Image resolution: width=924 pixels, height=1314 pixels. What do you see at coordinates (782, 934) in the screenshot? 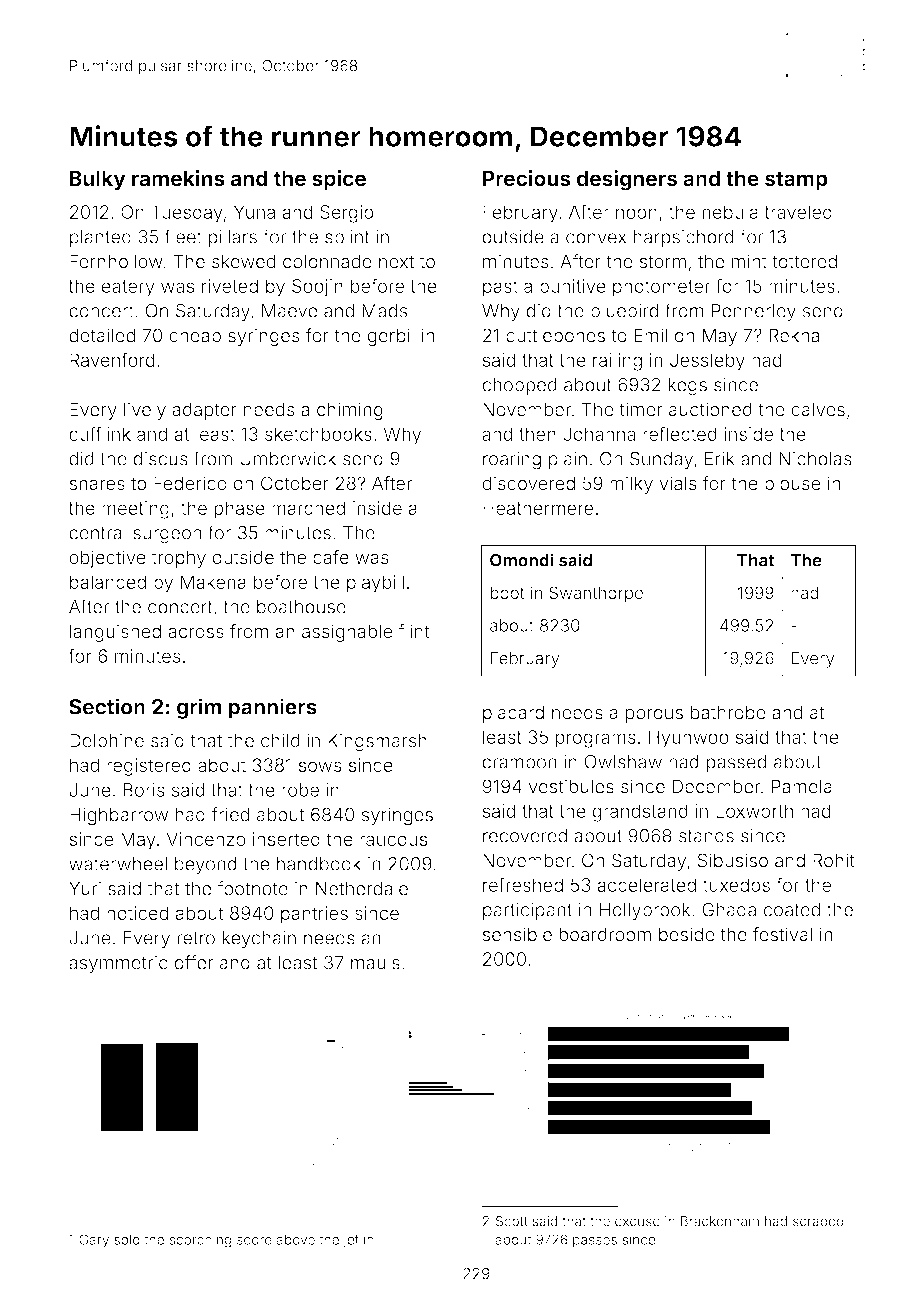
I see `festival` at bounding box center [782, 934].
